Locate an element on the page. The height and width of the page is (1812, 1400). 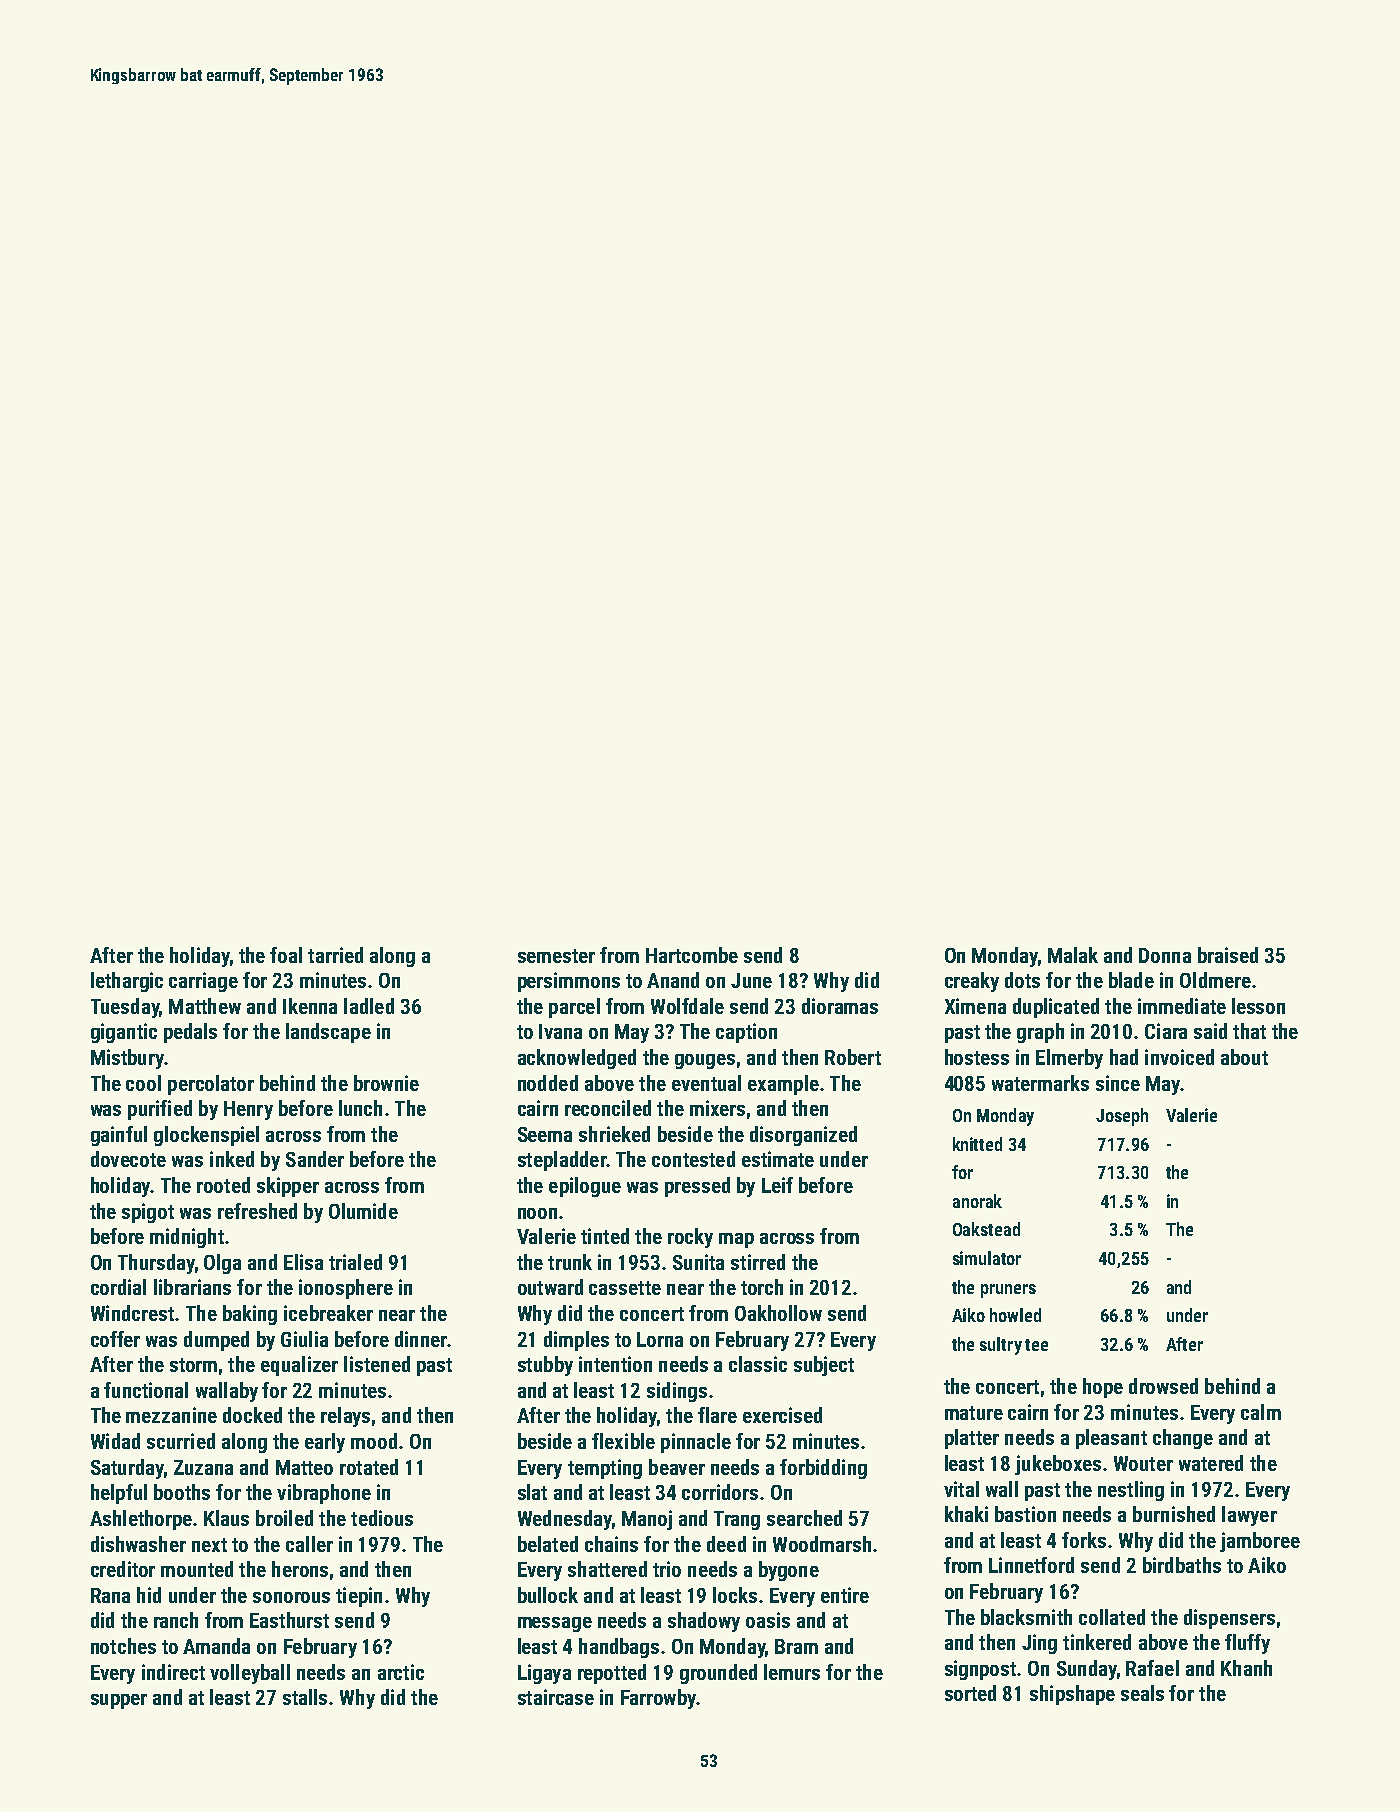
supper is located at coordinates (119, 1701).
